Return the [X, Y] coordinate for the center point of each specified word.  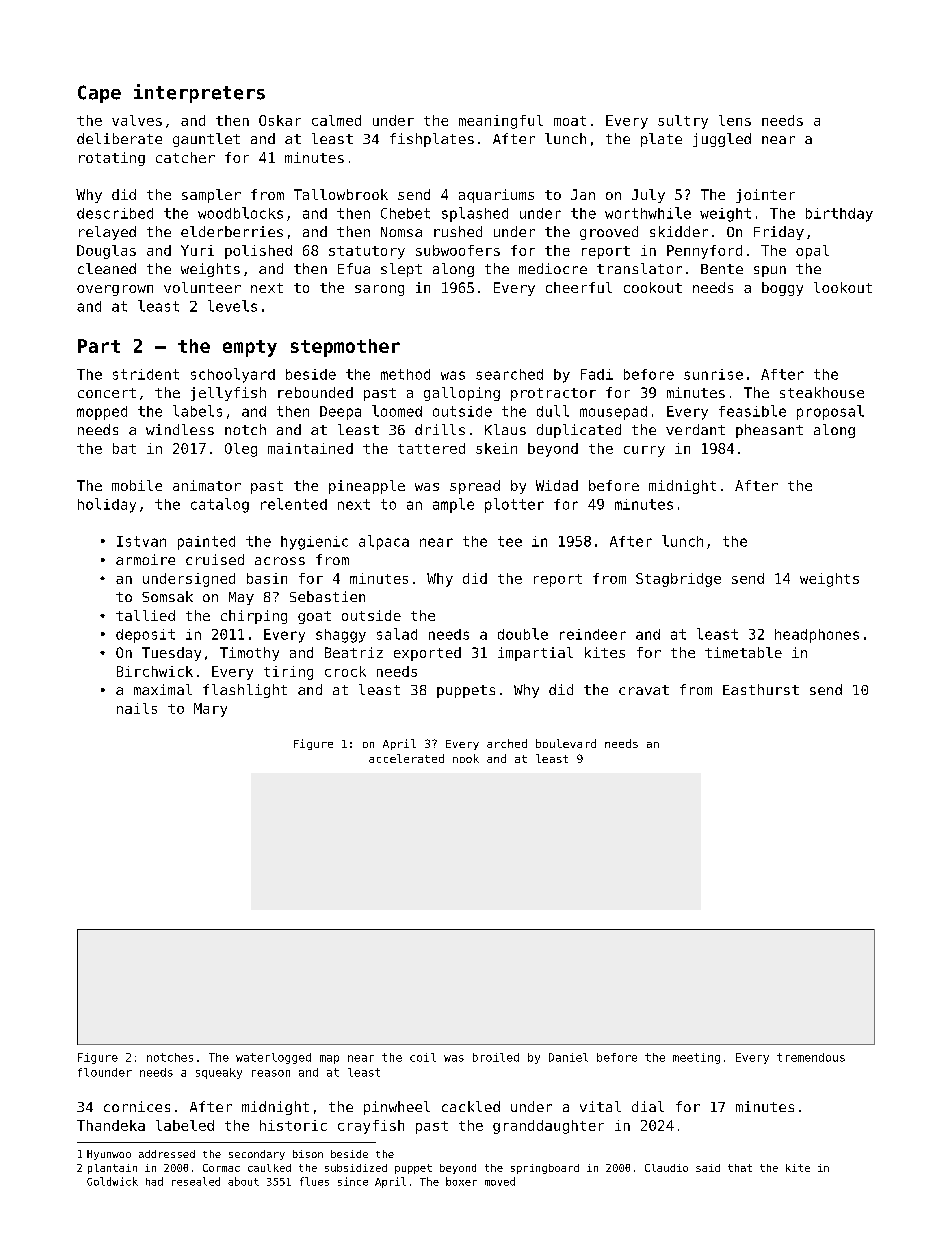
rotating [112, 159]
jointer [765, 196]
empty [250, 348]
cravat [644, 690]
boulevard [566, 743]
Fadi [597, 374]
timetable [743, 652]
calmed [336, 120]
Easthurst [761, 689]
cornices [137, 1106]
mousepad [613, 413]
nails [137, 708]
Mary [210, 710]
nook [466, 758]
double [523, 634]
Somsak [167, 596]
